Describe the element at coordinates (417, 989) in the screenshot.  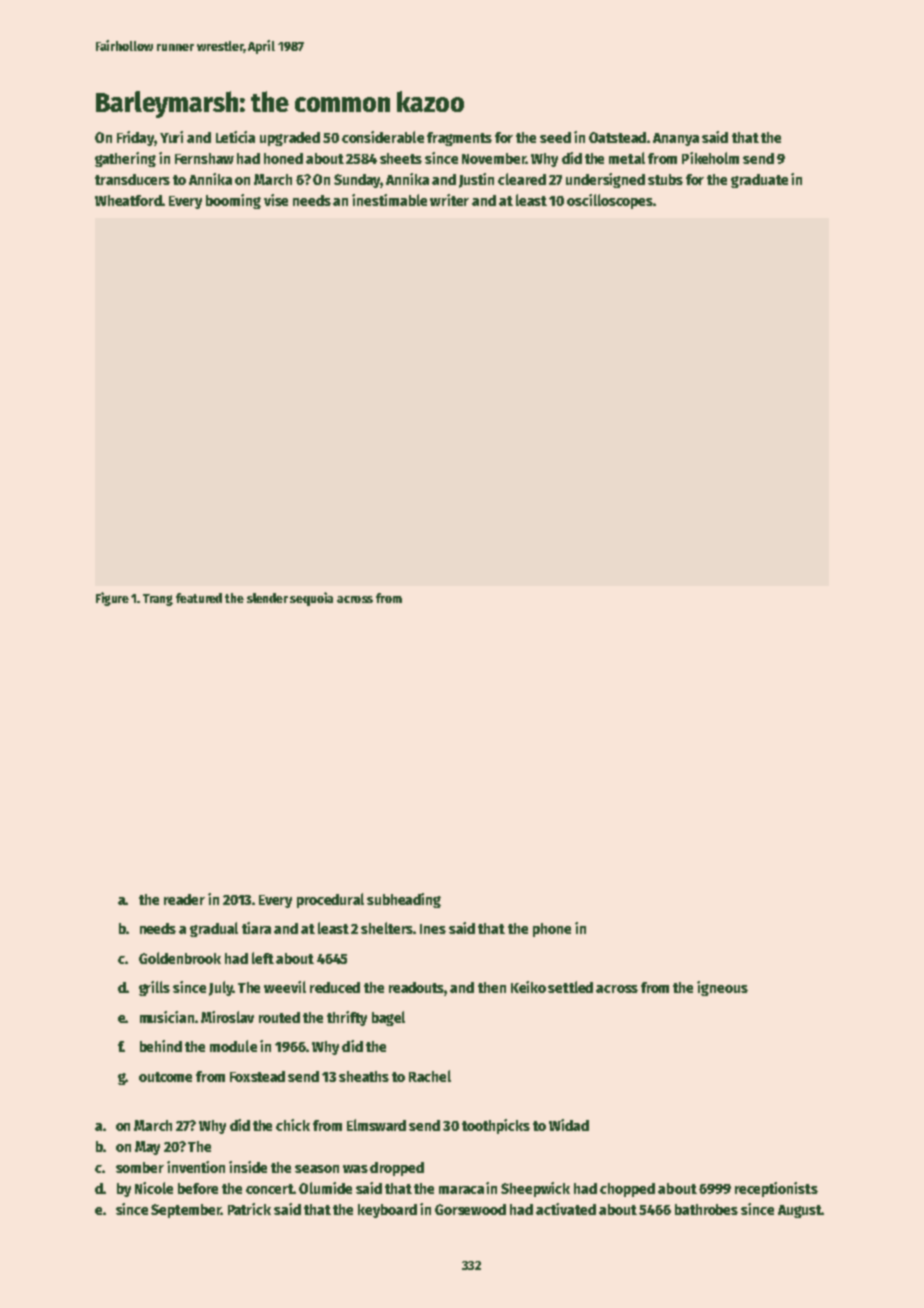
I see `readouts` at that location.
